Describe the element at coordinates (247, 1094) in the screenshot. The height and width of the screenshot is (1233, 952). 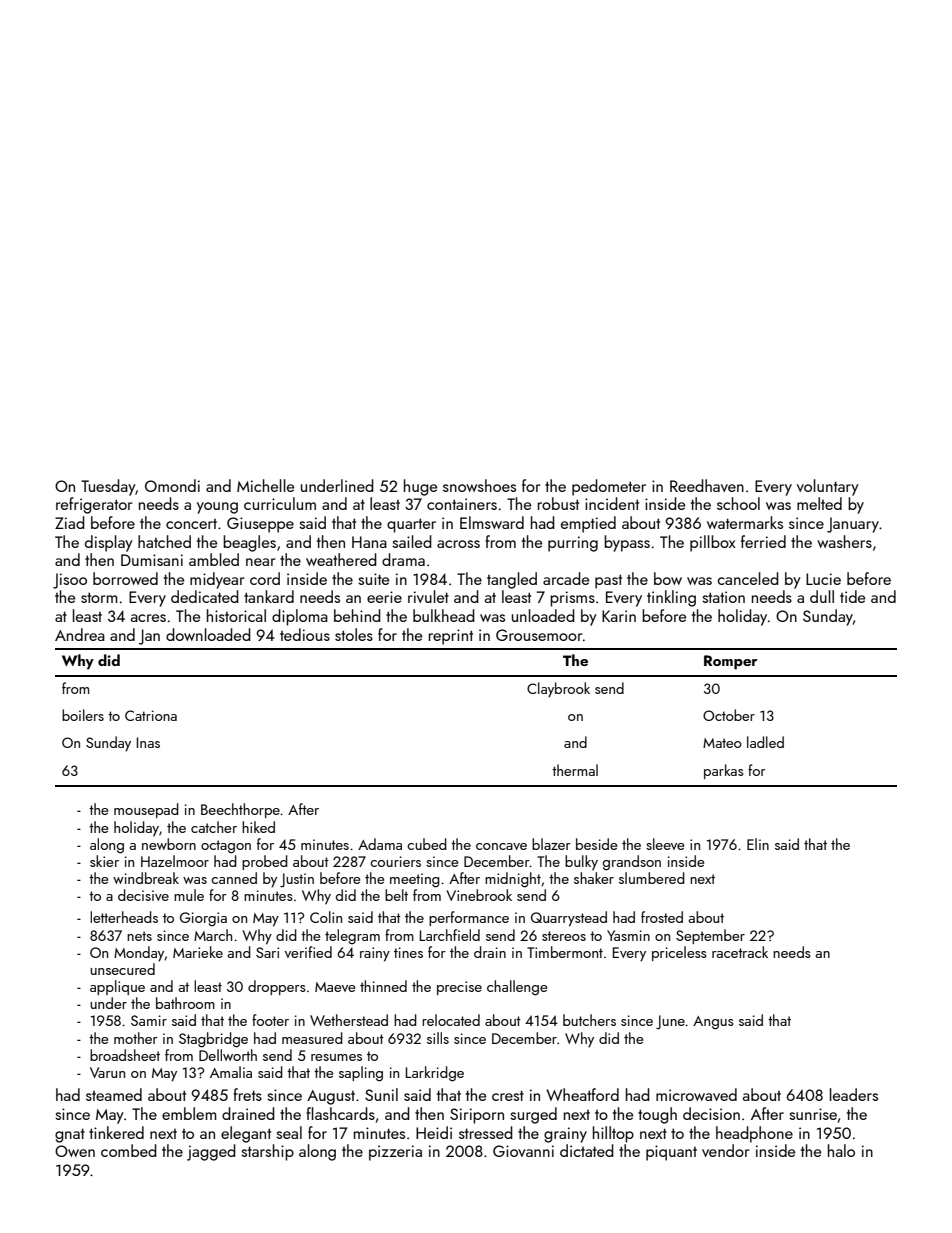
I see `frets` at that location.
